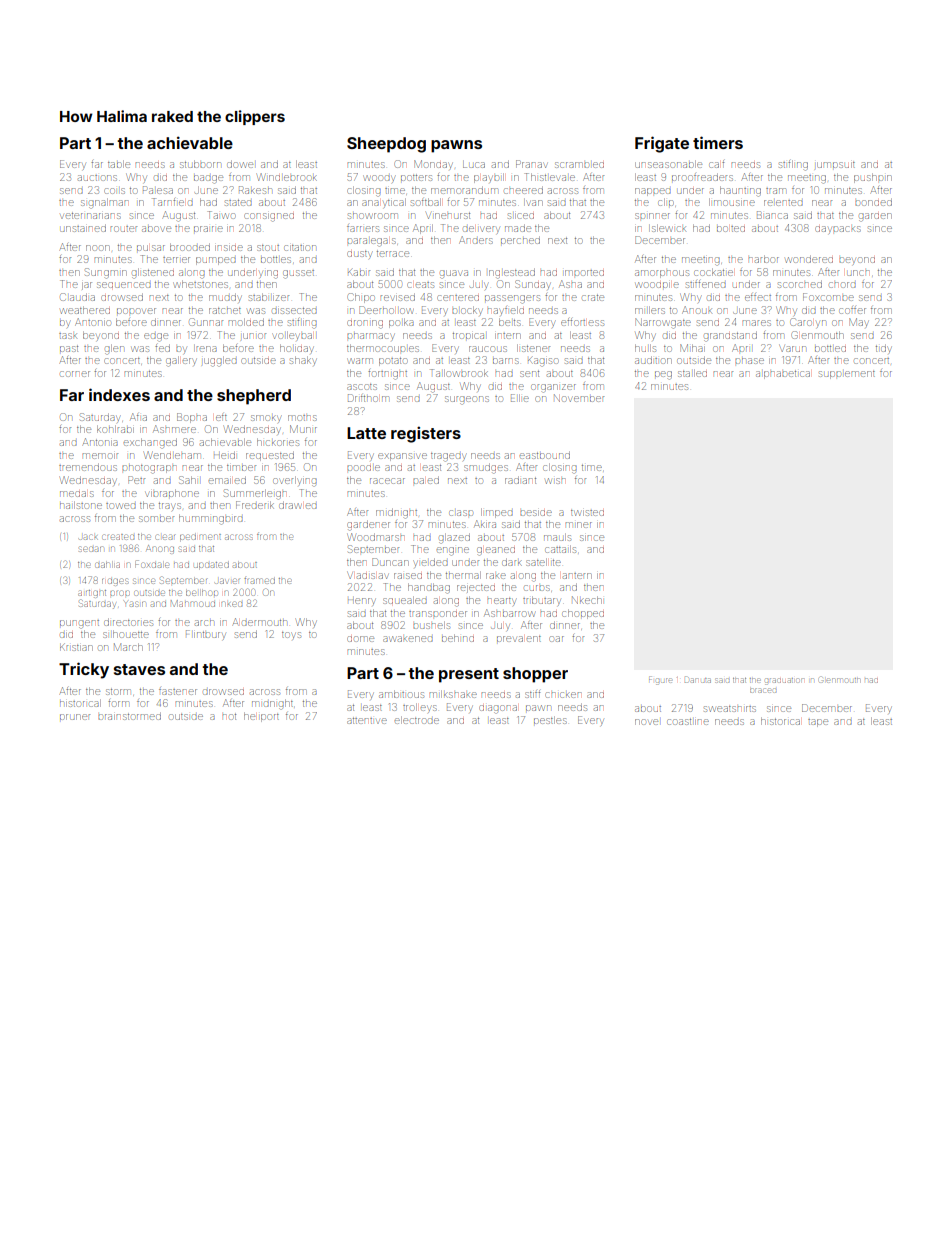 The width and height of the document is (952, 1233). What do you see at coordinates (88, 467) in the document?
I see `tremendous` at bounding box center [88, 467].
